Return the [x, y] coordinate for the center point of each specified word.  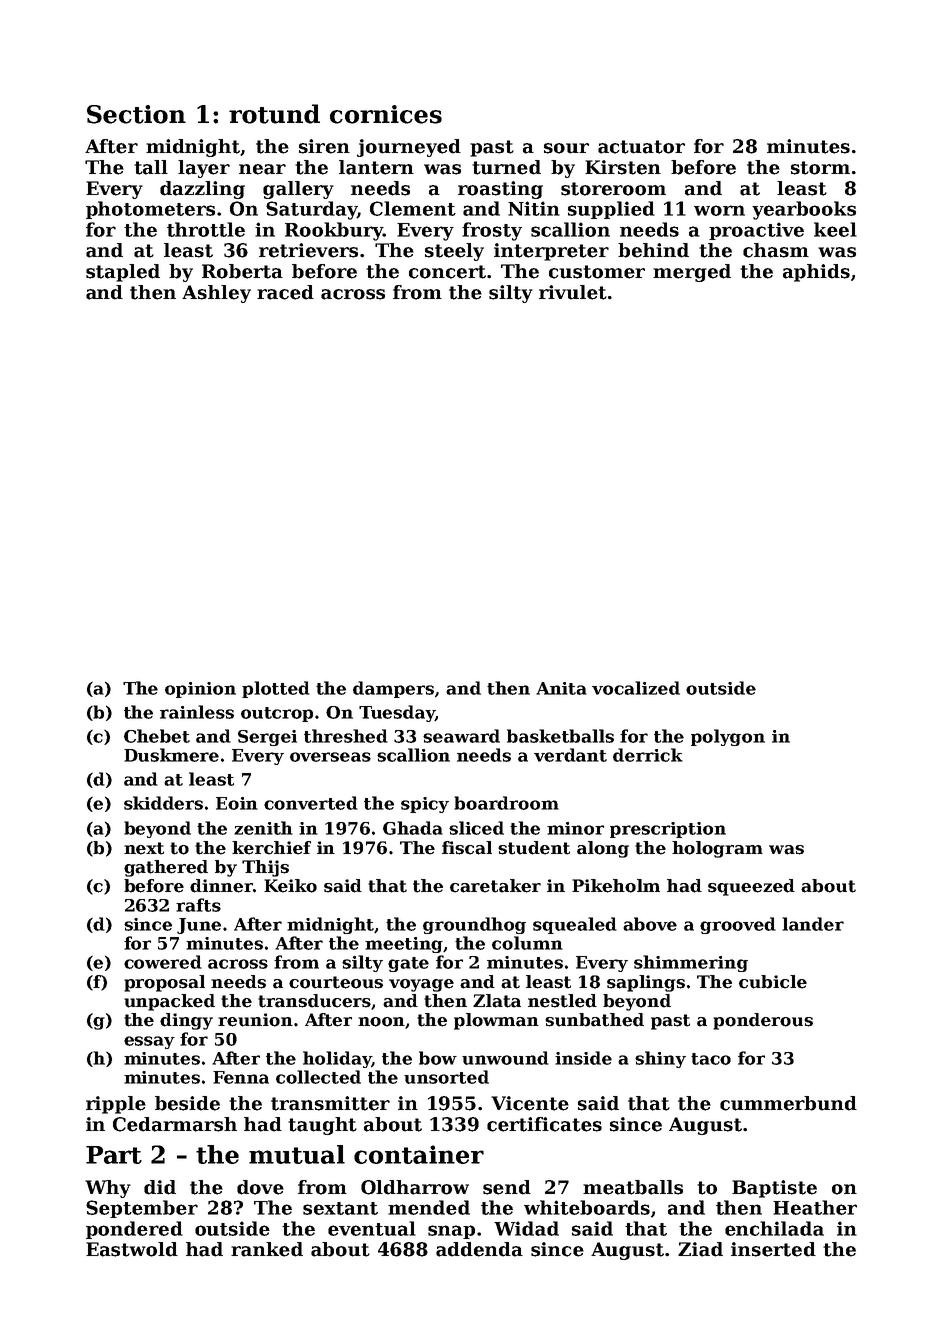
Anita [561, 688]
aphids [816, 273]
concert [447, 272]
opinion [200, 690]
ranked [267, 1249]
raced [285, 292]
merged [692, 273]
